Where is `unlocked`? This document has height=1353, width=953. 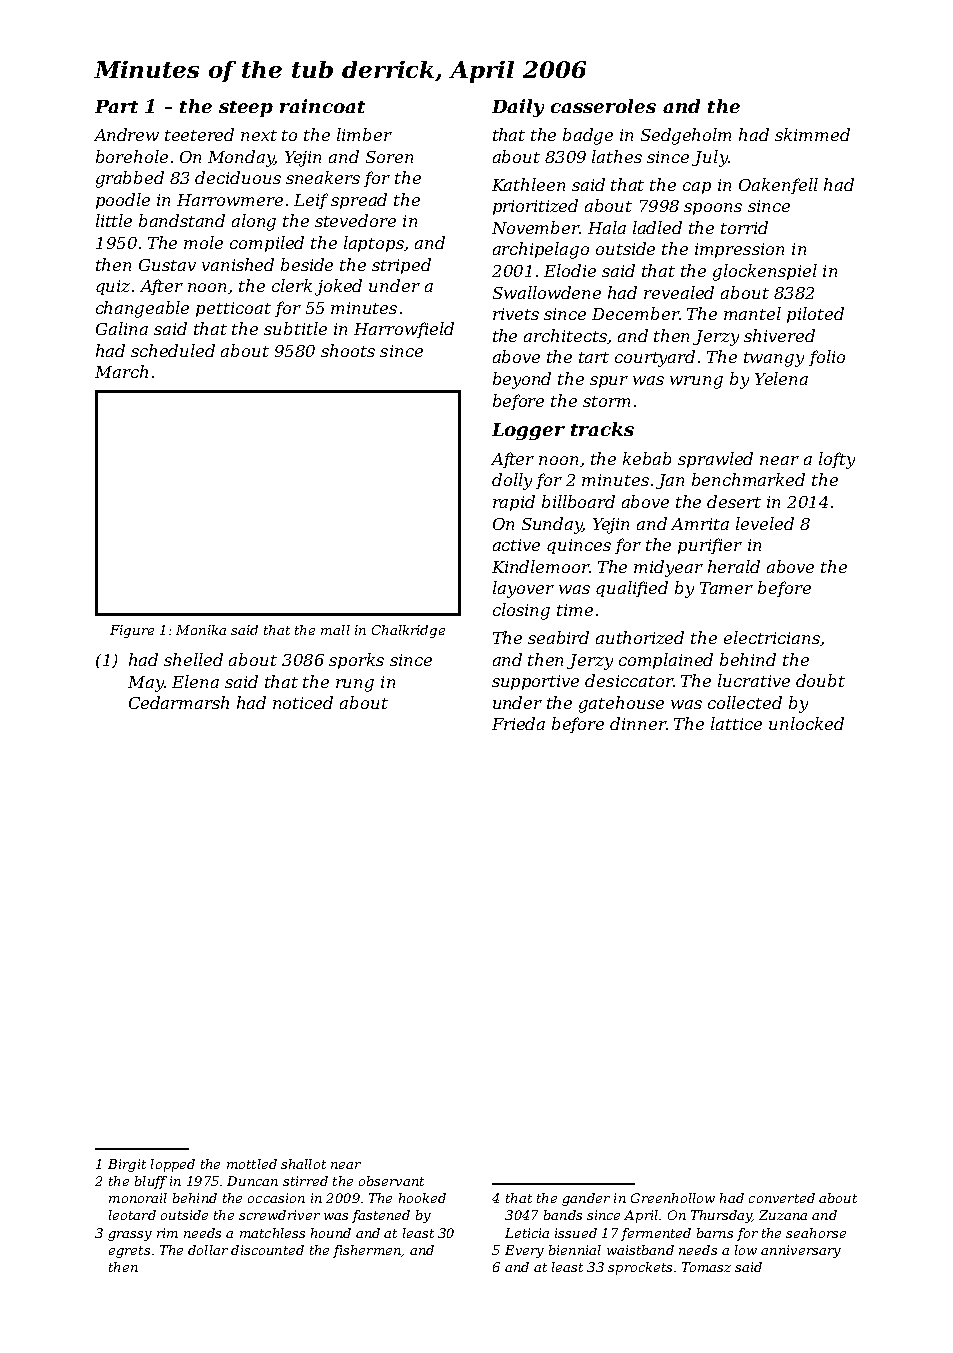 unlocked is located at coordinates (806, 723).
